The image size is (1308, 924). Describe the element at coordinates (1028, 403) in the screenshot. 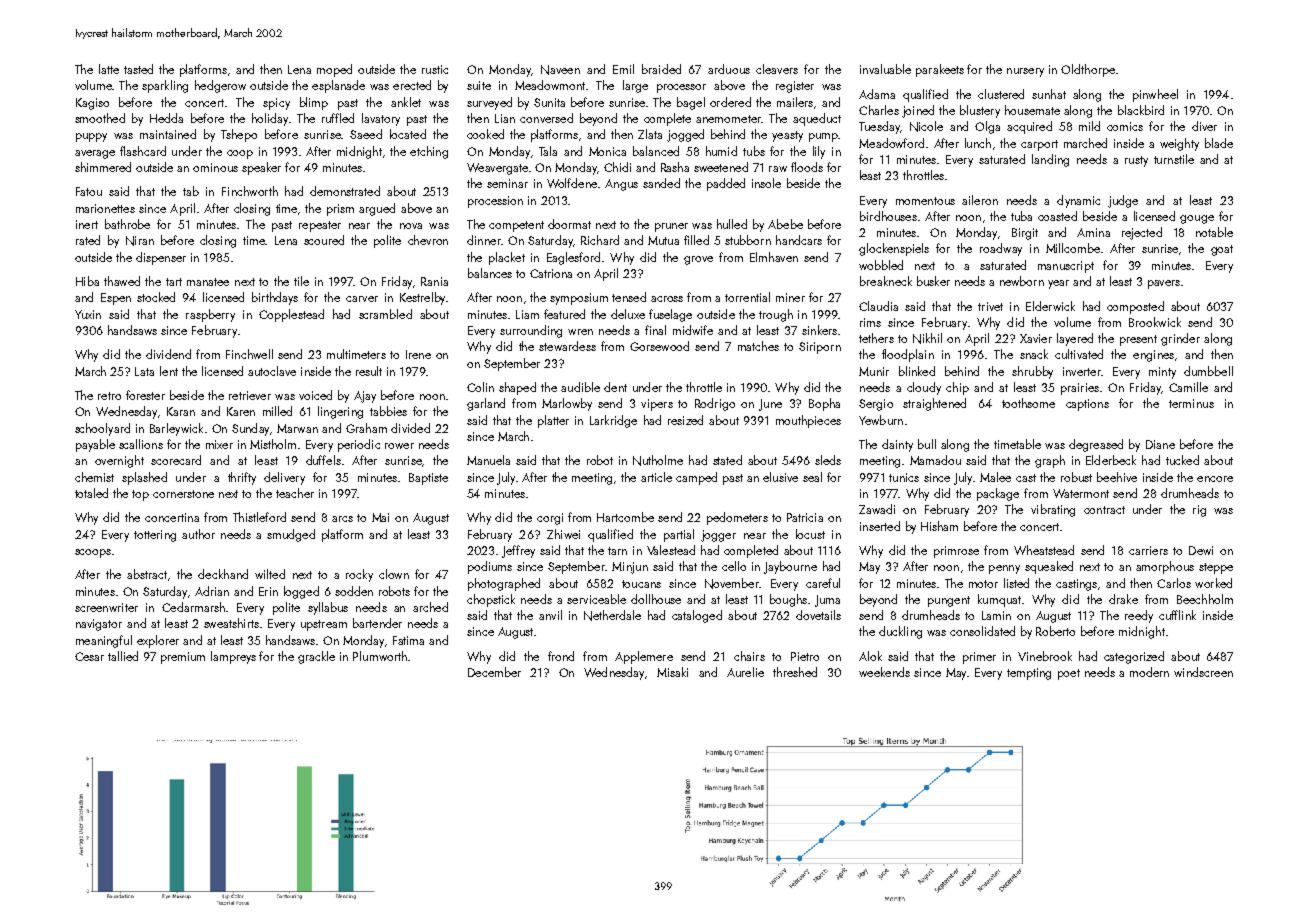

I see `toothsome` at that location.
